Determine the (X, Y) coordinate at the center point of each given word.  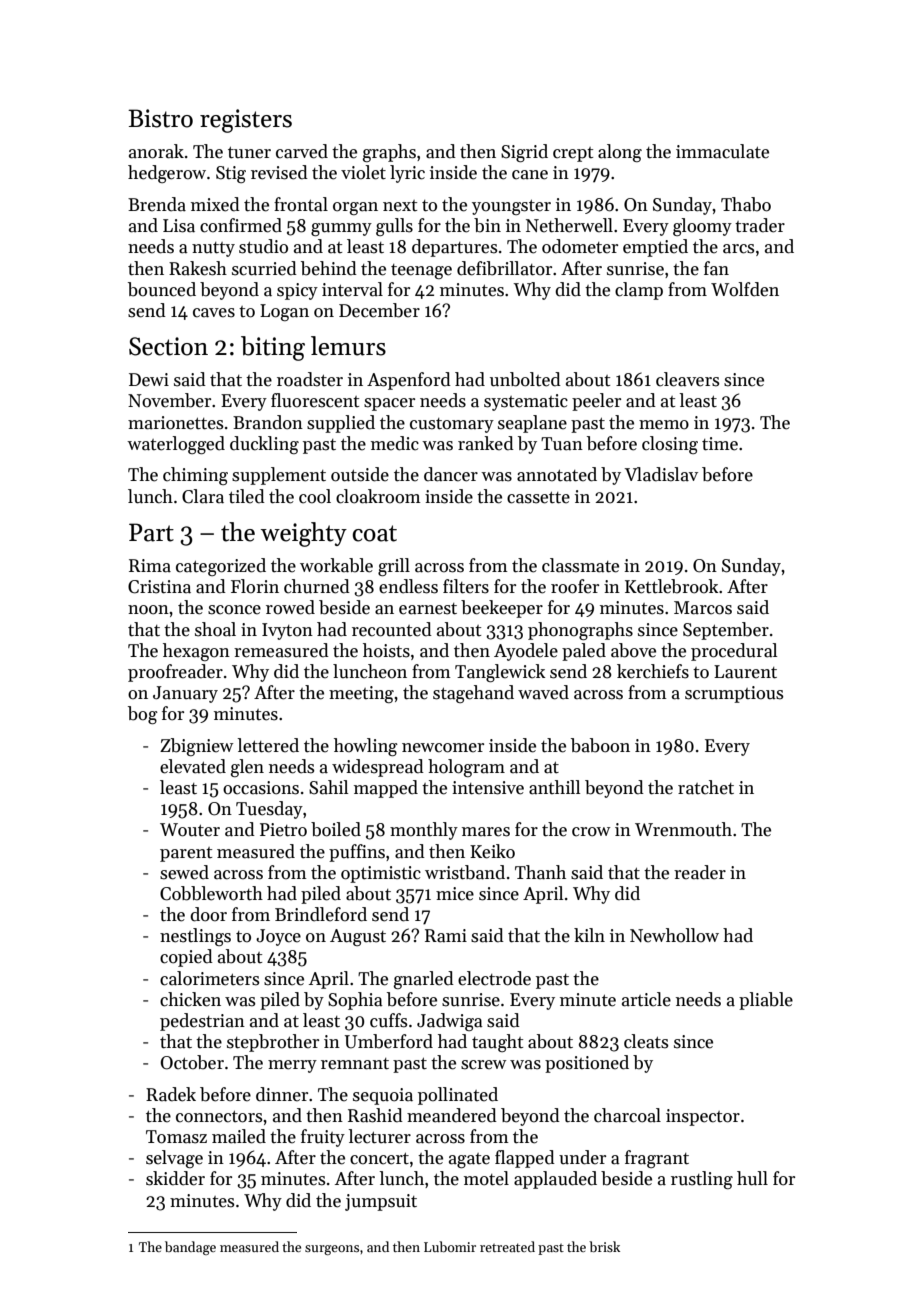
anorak (156, 151)
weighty (304, 534)
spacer (389, 404)
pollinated (458, 1096)
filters (466, 586)
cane (530, 175)
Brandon (268, 422)
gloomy (702, 227)
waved (543, 692)
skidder (175, 1178)
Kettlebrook (671, 586)
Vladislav (661, 474)
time (720, 444)
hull (752, 1178)
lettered (268, 745)
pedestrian (202, 1022)
